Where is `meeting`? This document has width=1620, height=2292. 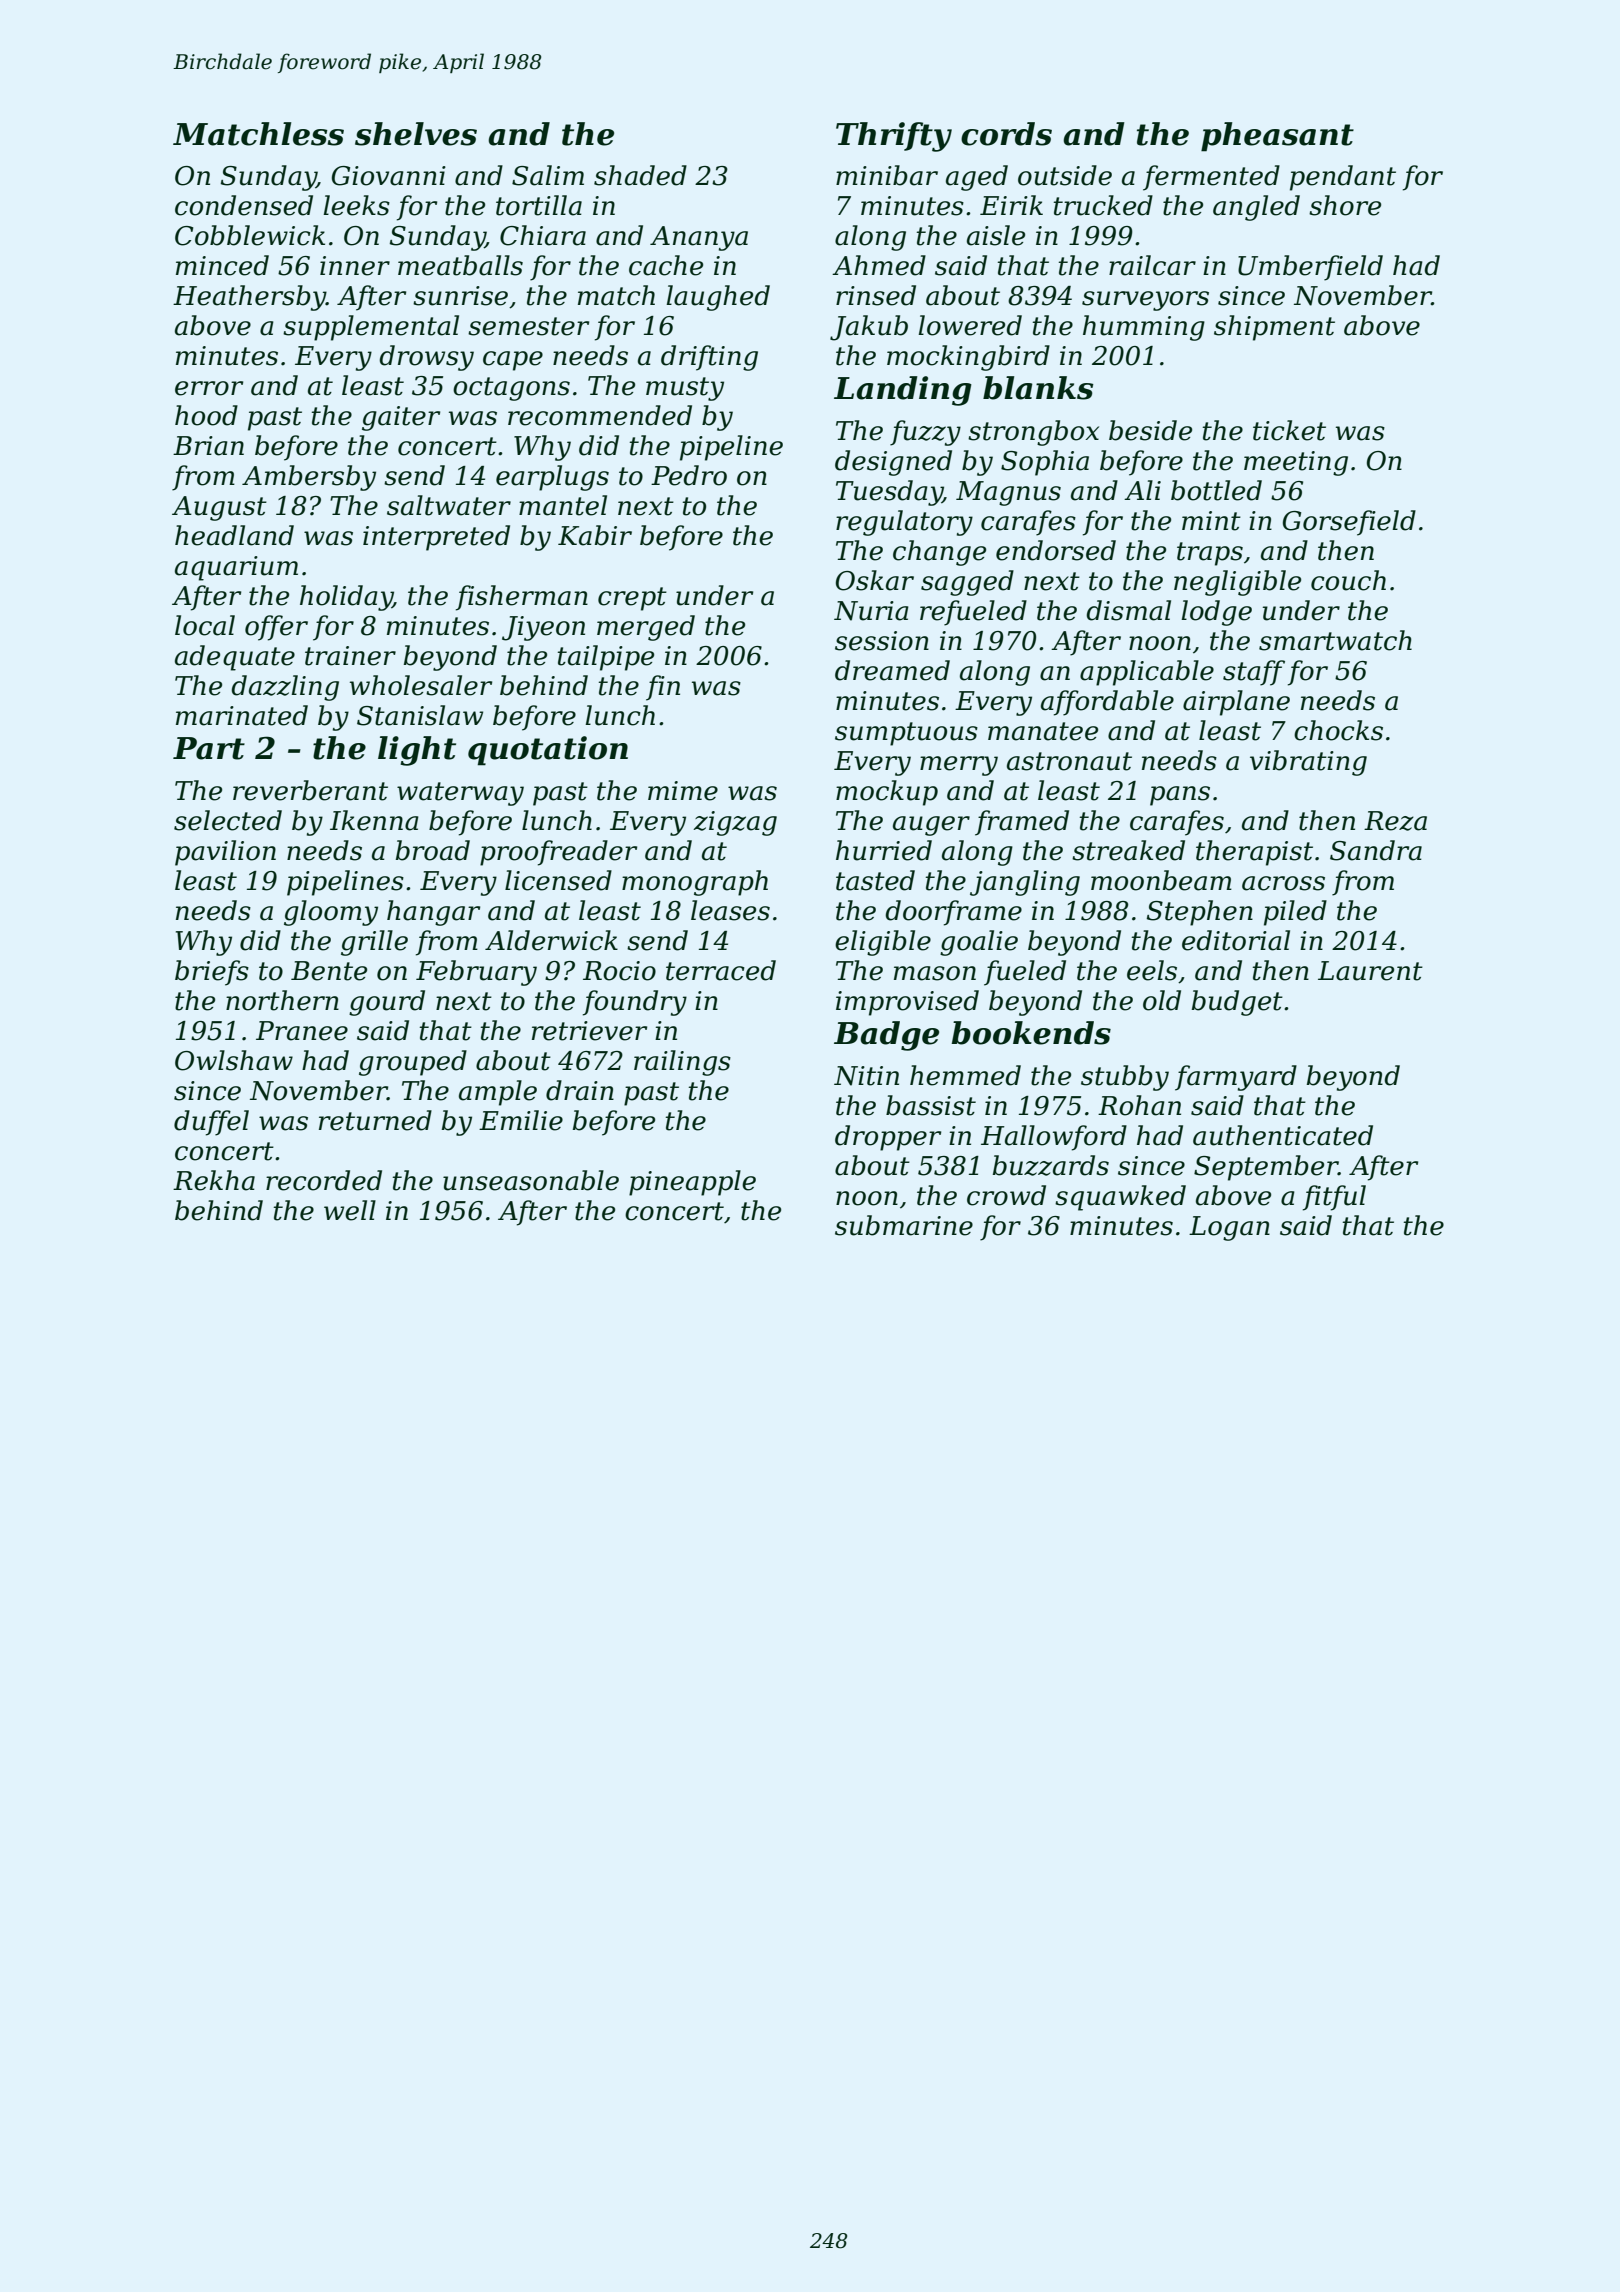 meeting is located at coordinates (1296, 463).
